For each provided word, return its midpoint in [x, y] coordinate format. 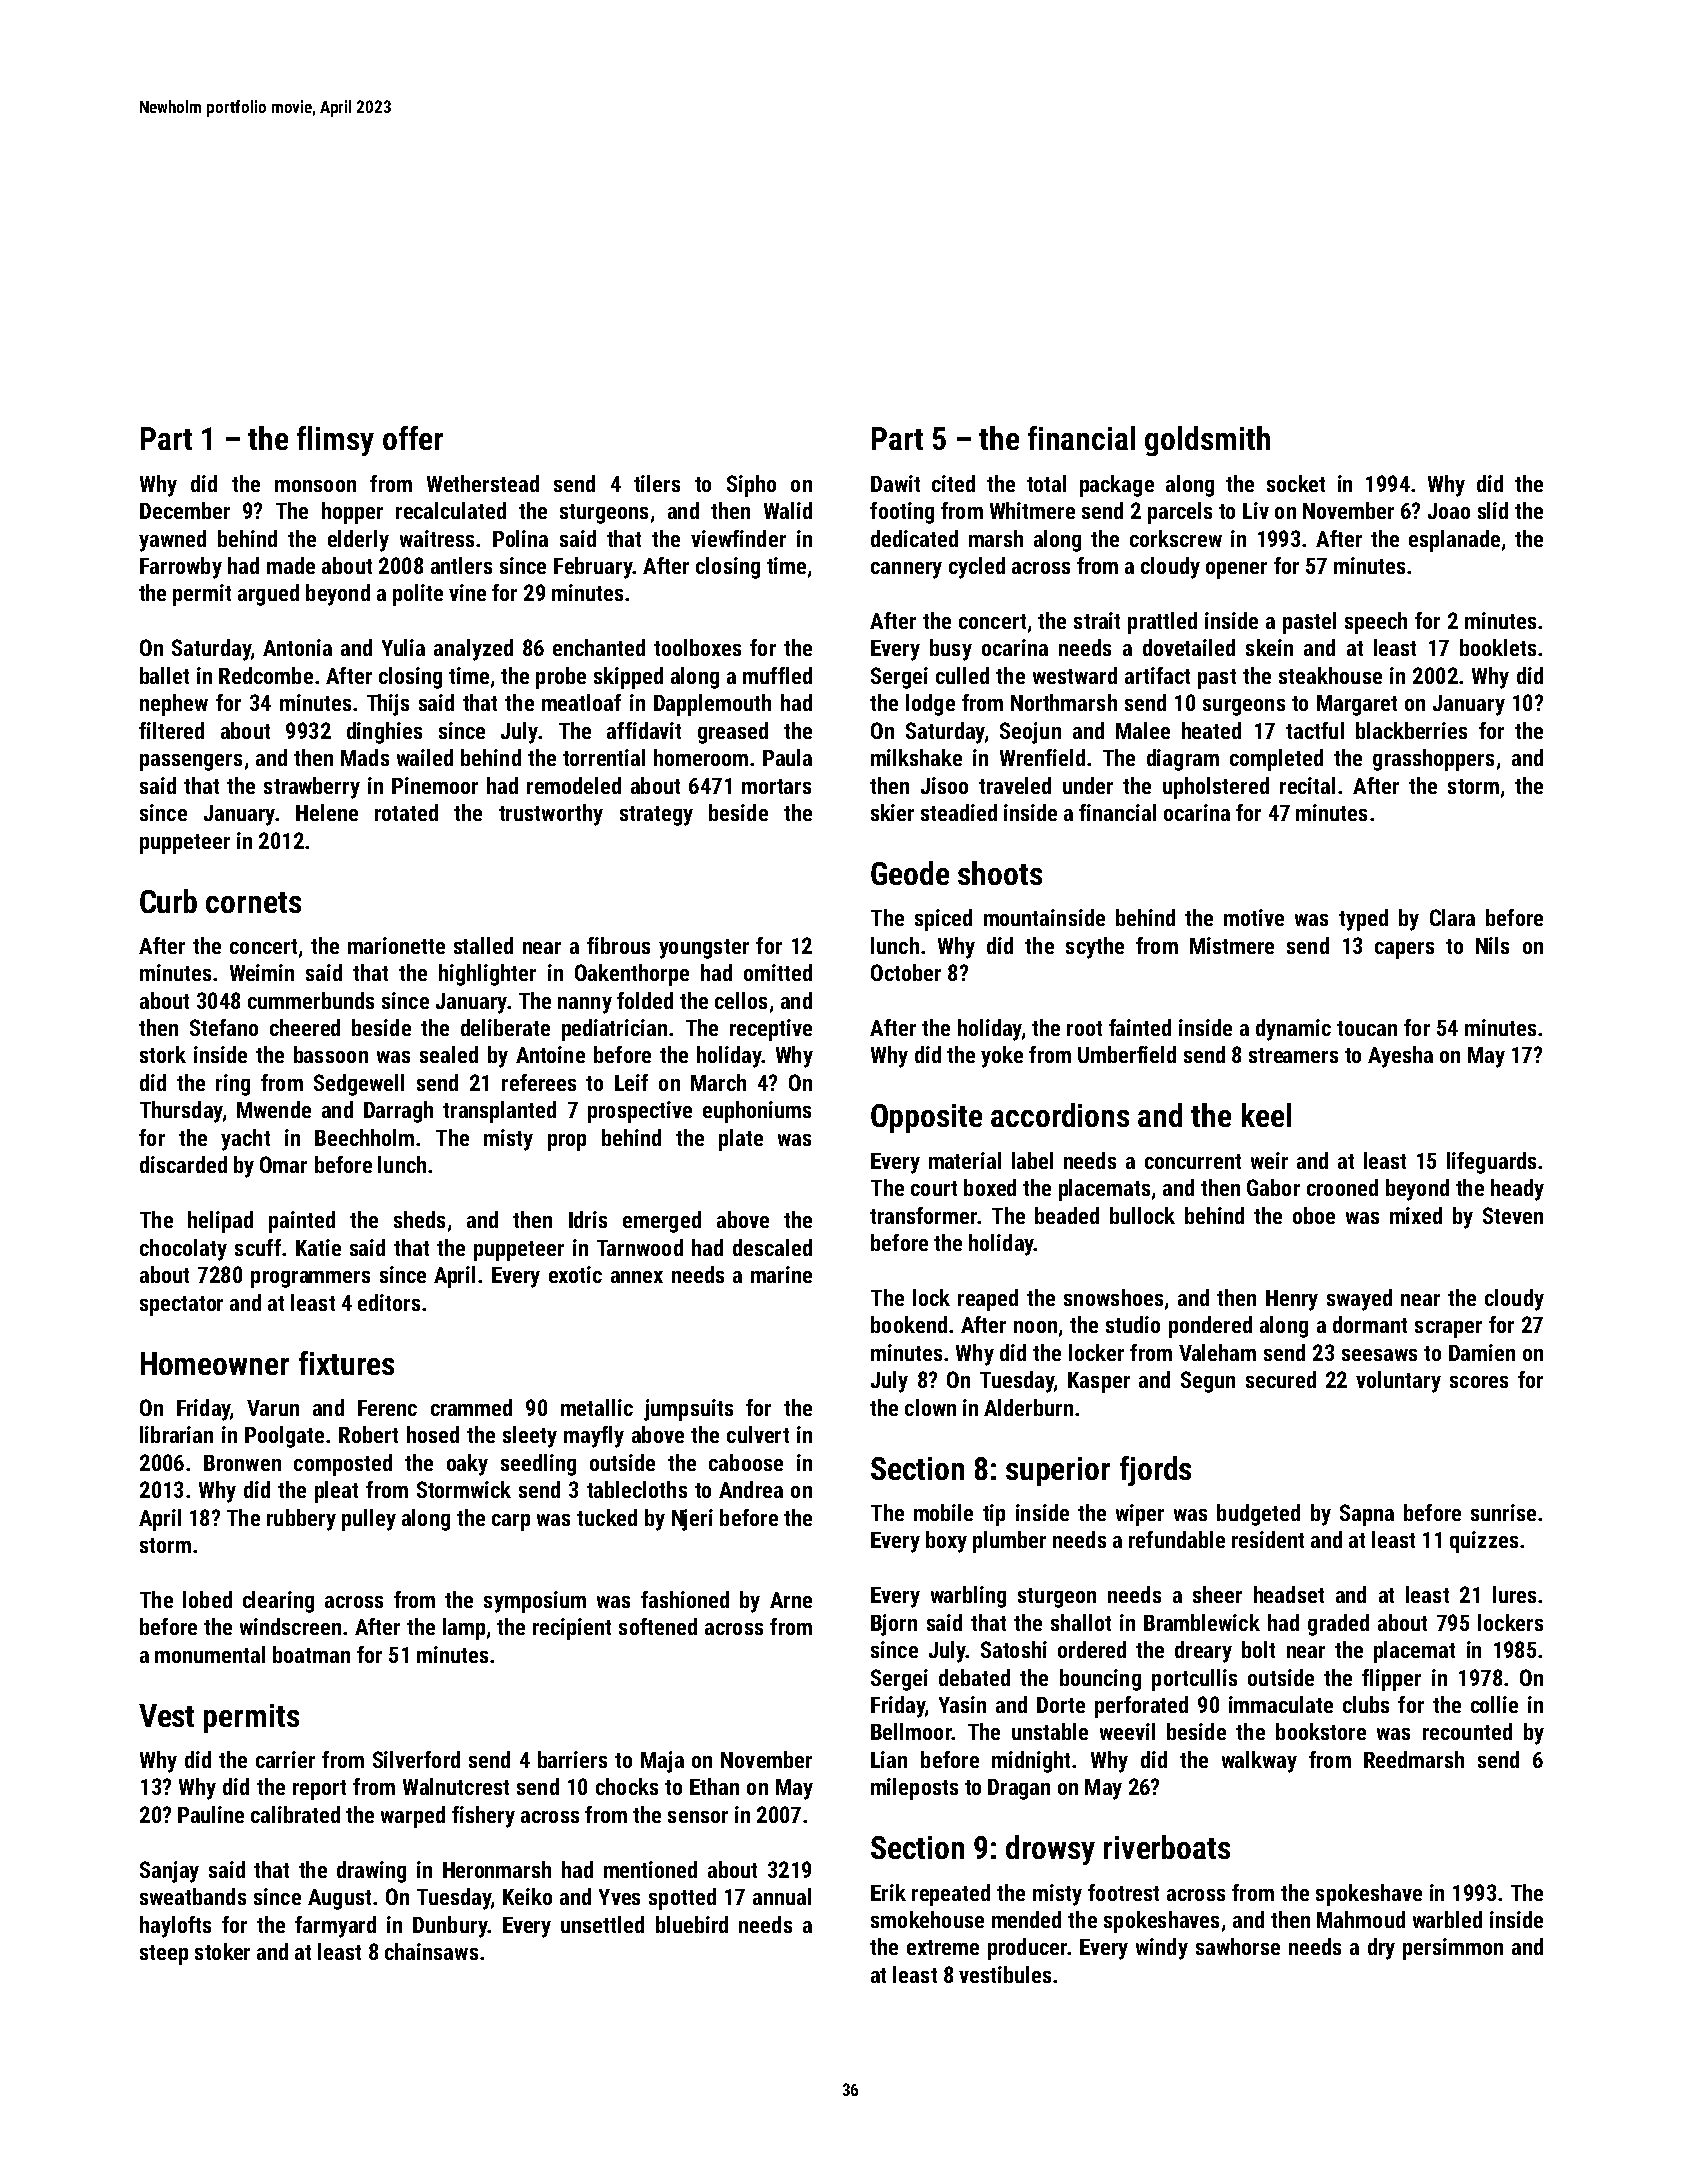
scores [1479, 1382]
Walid [788, 510]
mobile [943, 1512]
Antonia [297, 647]
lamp [464, 1629]
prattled [1162, 623]
